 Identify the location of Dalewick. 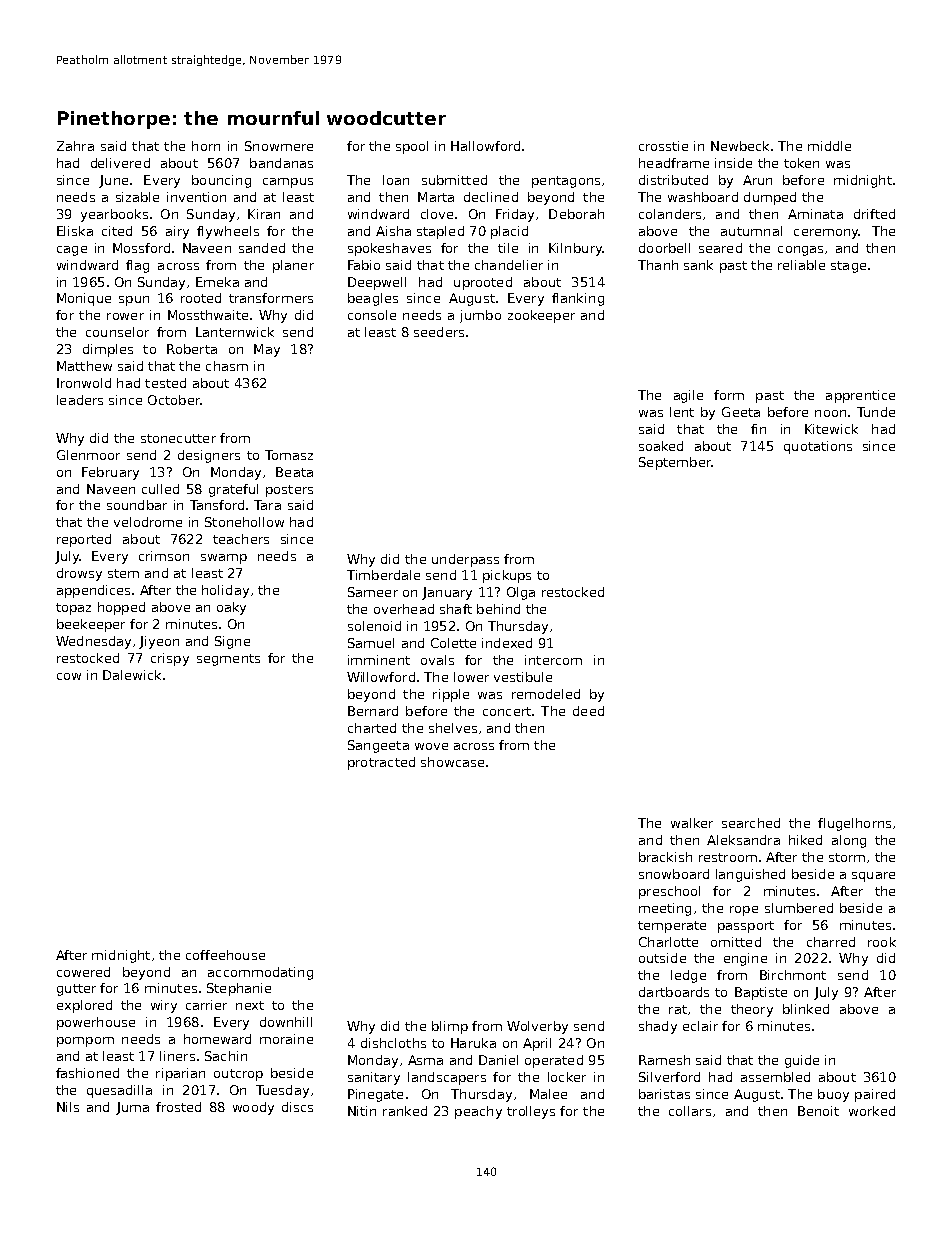
(132, 675).
